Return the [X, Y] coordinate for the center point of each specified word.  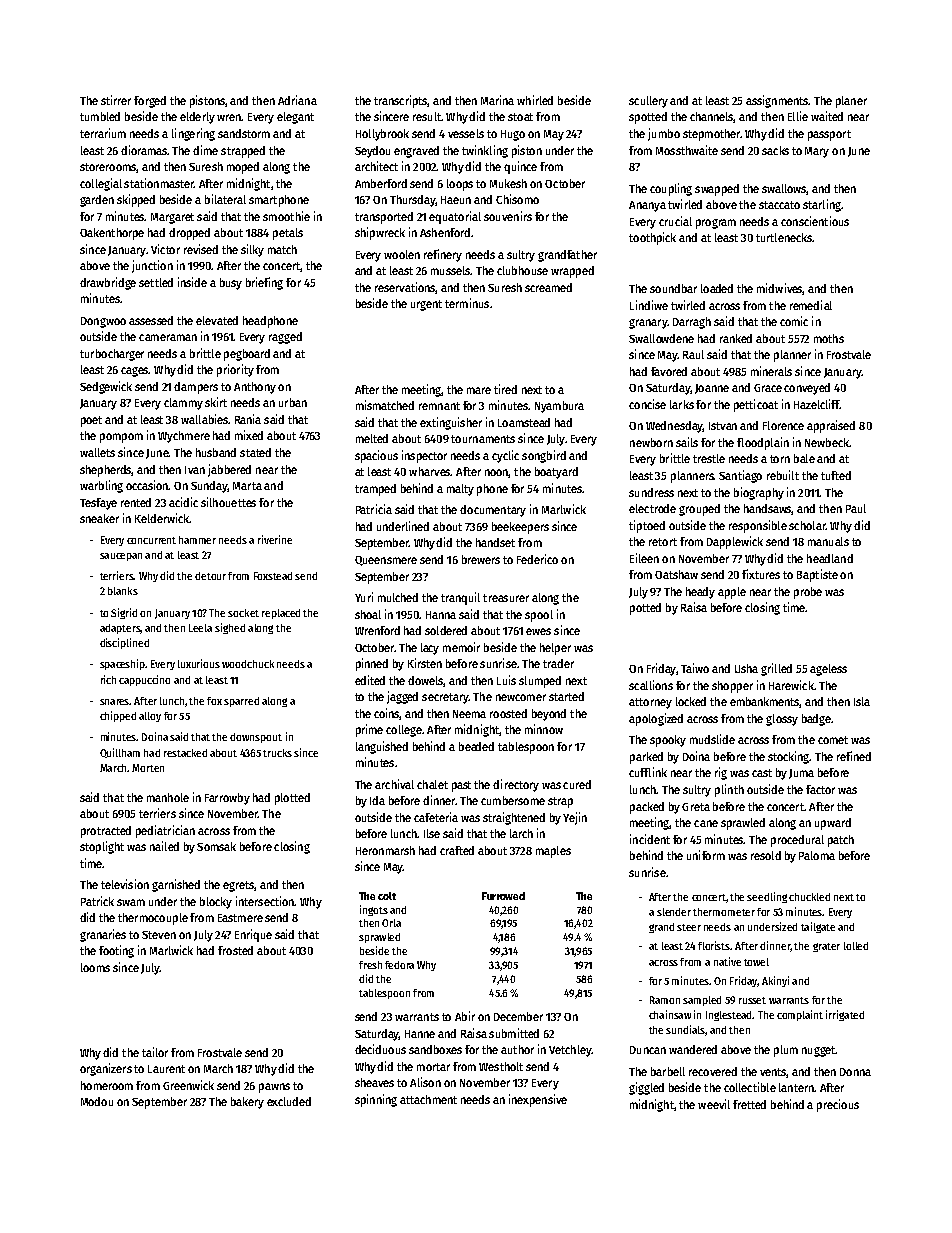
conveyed [807, 389]
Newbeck [827, 442]
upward [833, 824]
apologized [656, 719]
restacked [185, 753]
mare [479, 390]
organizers [106, 1069]
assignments [777, 101]
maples [553, 852]
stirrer [116, 100]
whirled [535, 100]
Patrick [97, 901]
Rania [248, 419]
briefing [264, 283]
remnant [439, 406]
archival [394, 784]
